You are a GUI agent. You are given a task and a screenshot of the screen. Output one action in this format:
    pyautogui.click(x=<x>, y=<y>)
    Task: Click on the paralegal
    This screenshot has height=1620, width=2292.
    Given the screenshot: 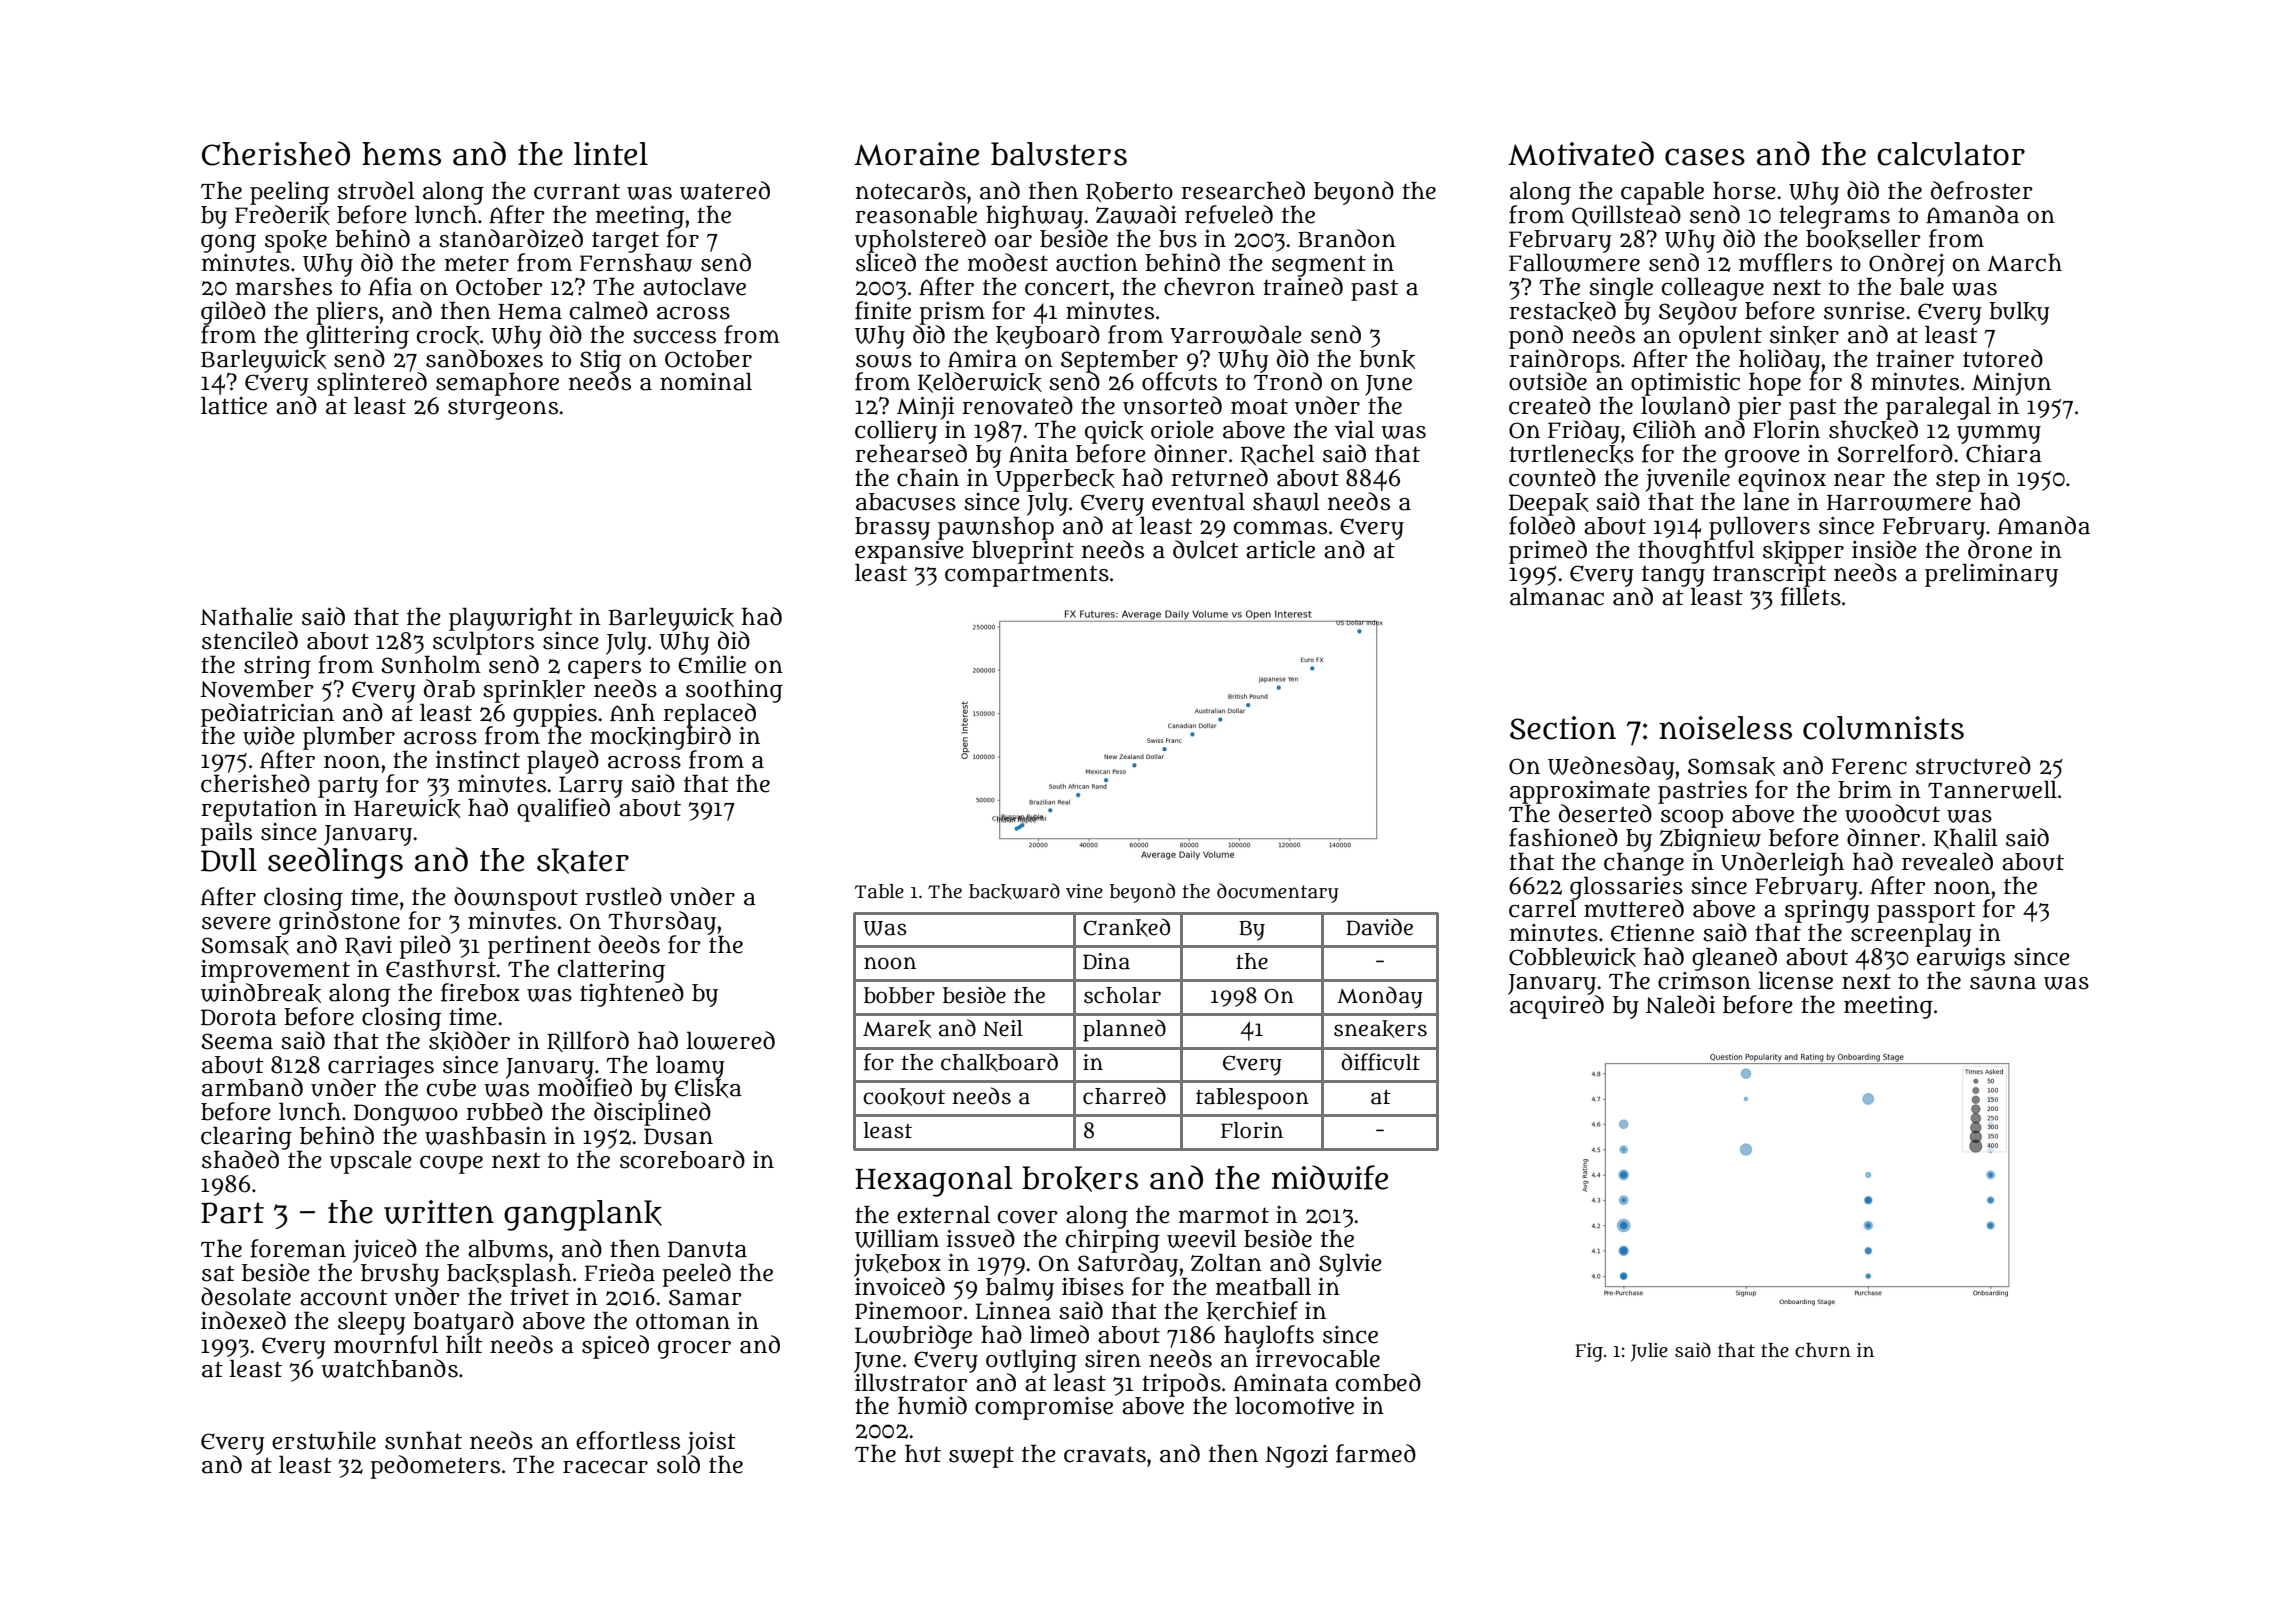 What is the action you would take?
    pyautogui.click(x=1938, y=408)
